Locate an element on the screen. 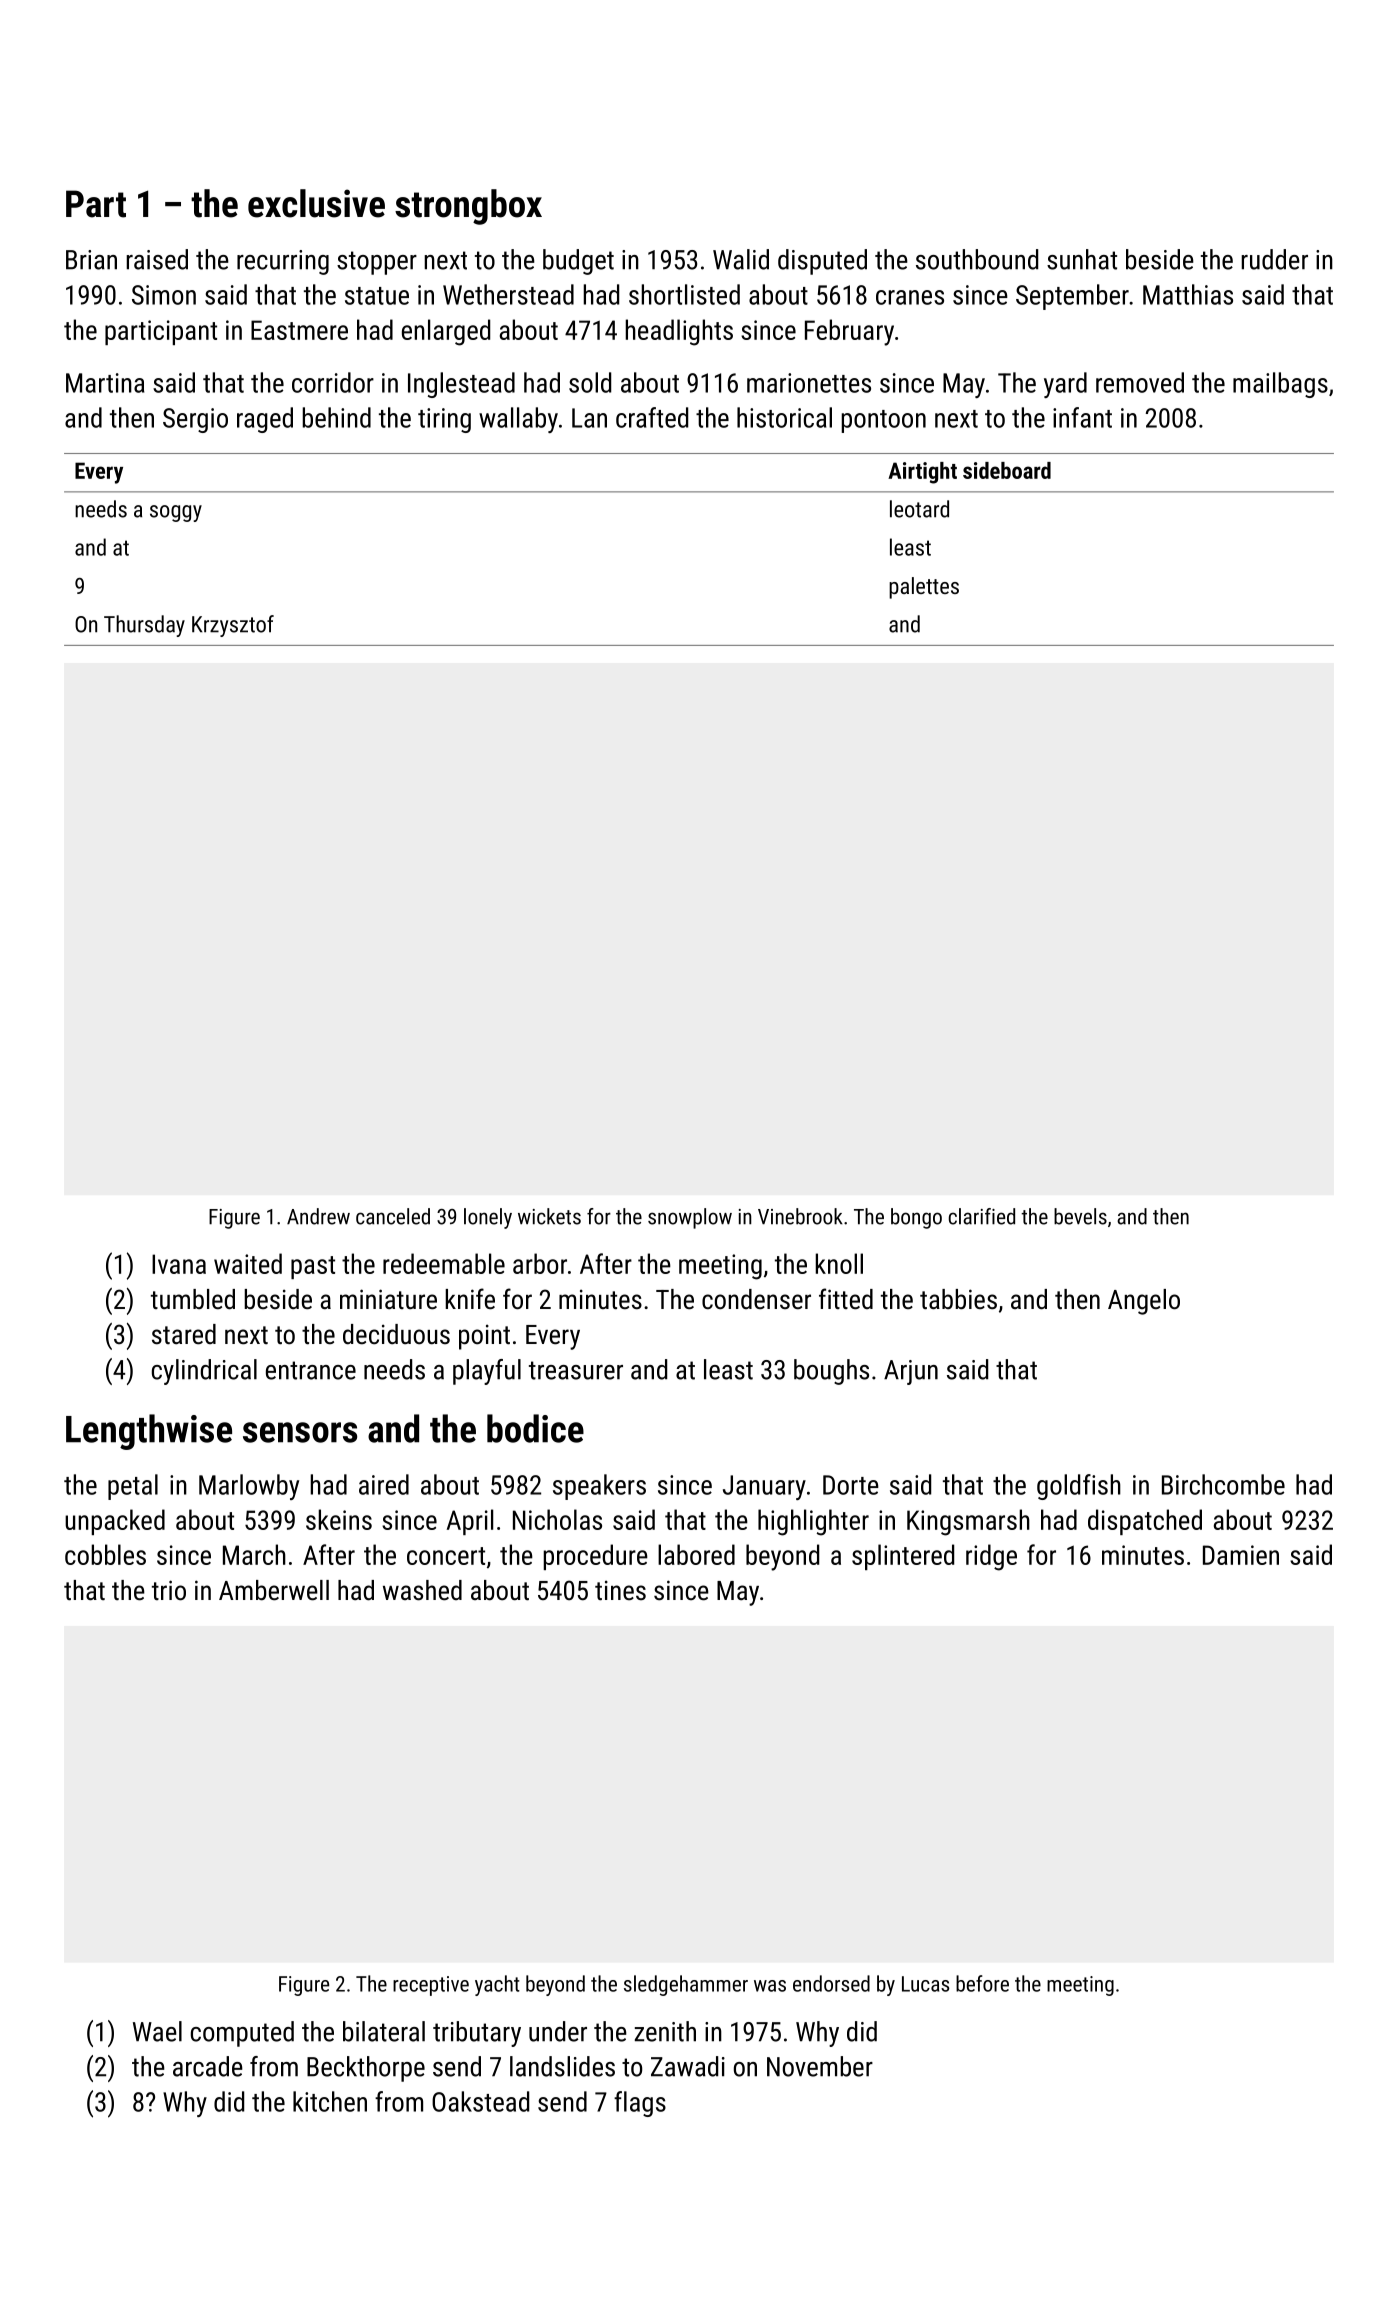 This screenshot has height=2303, width=1398. ridge is located at coordinates (991, 1557).
